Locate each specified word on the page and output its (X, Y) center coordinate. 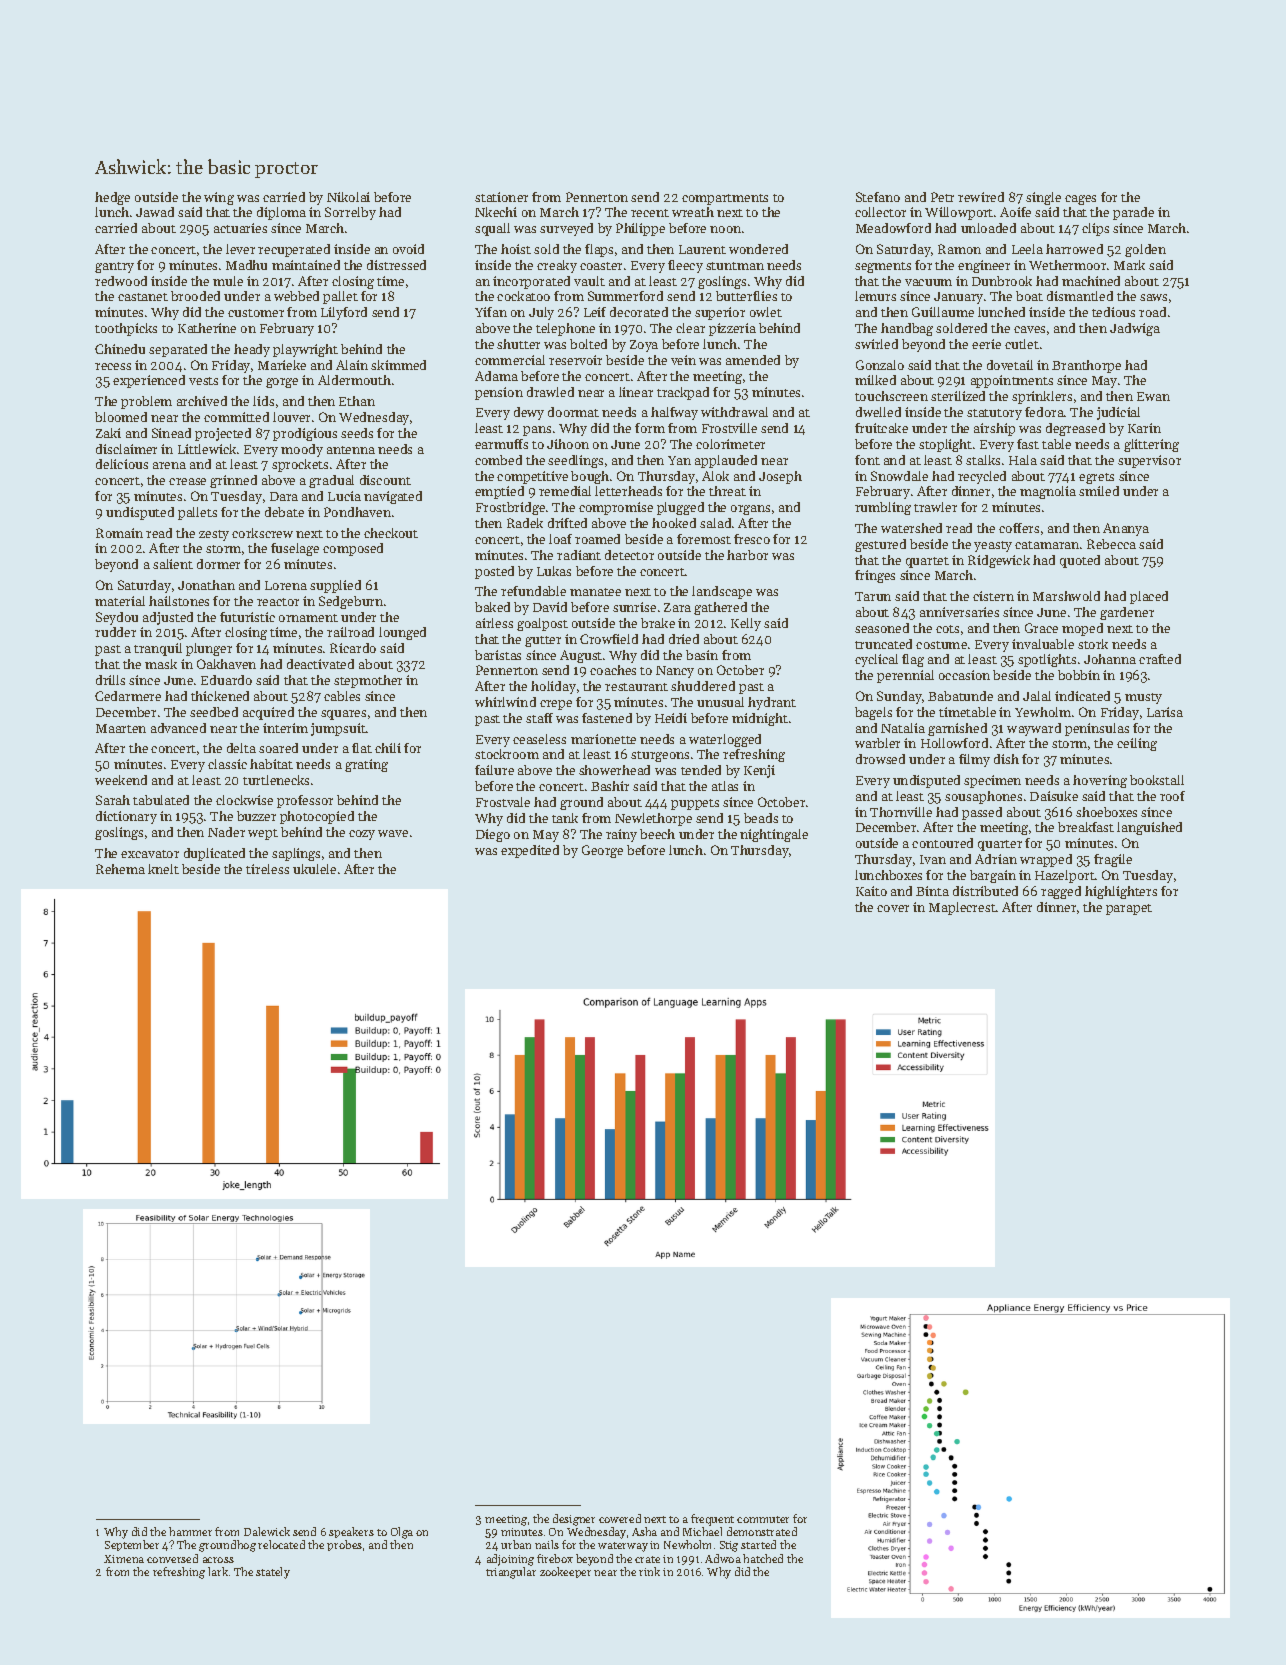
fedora (1044, 412)
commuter (763, 1519)
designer (574, 1520)
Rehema (120, 869)
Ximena (124, 1559)
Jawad (155, 212)
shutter (518, 344)
